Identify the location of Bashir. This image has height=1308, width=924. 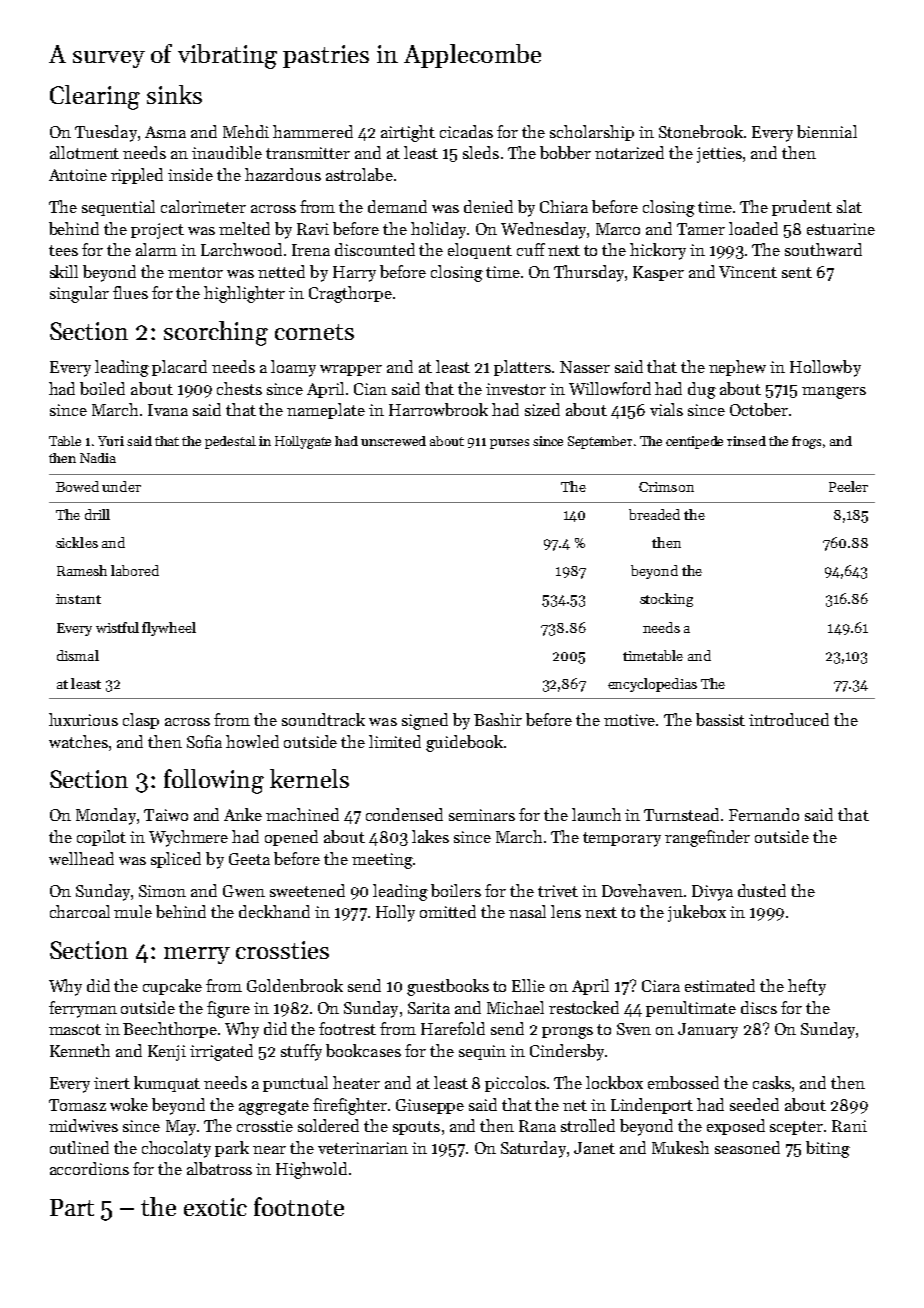
(498, 719).
